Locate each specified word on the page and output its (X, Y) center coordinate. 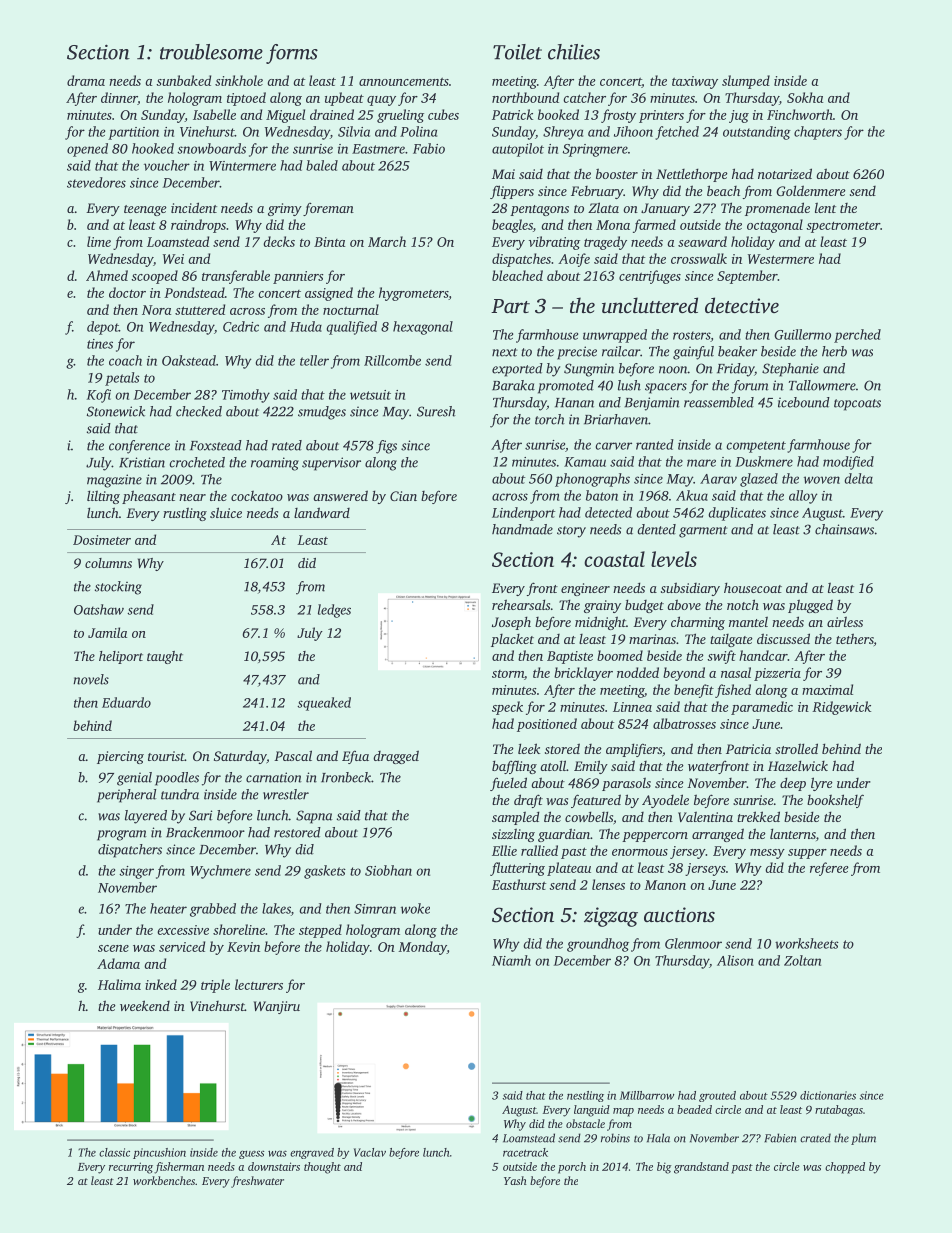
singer (136, 872)
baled (322, 165)
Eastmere (378, 149)
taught (165, 657)
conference (139, 447)
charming (698, 623)
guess (251, 1154)
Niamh (511, 960)
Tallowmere (822, 385)
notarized (785, 173)
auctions (679, 914)
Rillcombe (392, 360)
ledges (334, 611)
